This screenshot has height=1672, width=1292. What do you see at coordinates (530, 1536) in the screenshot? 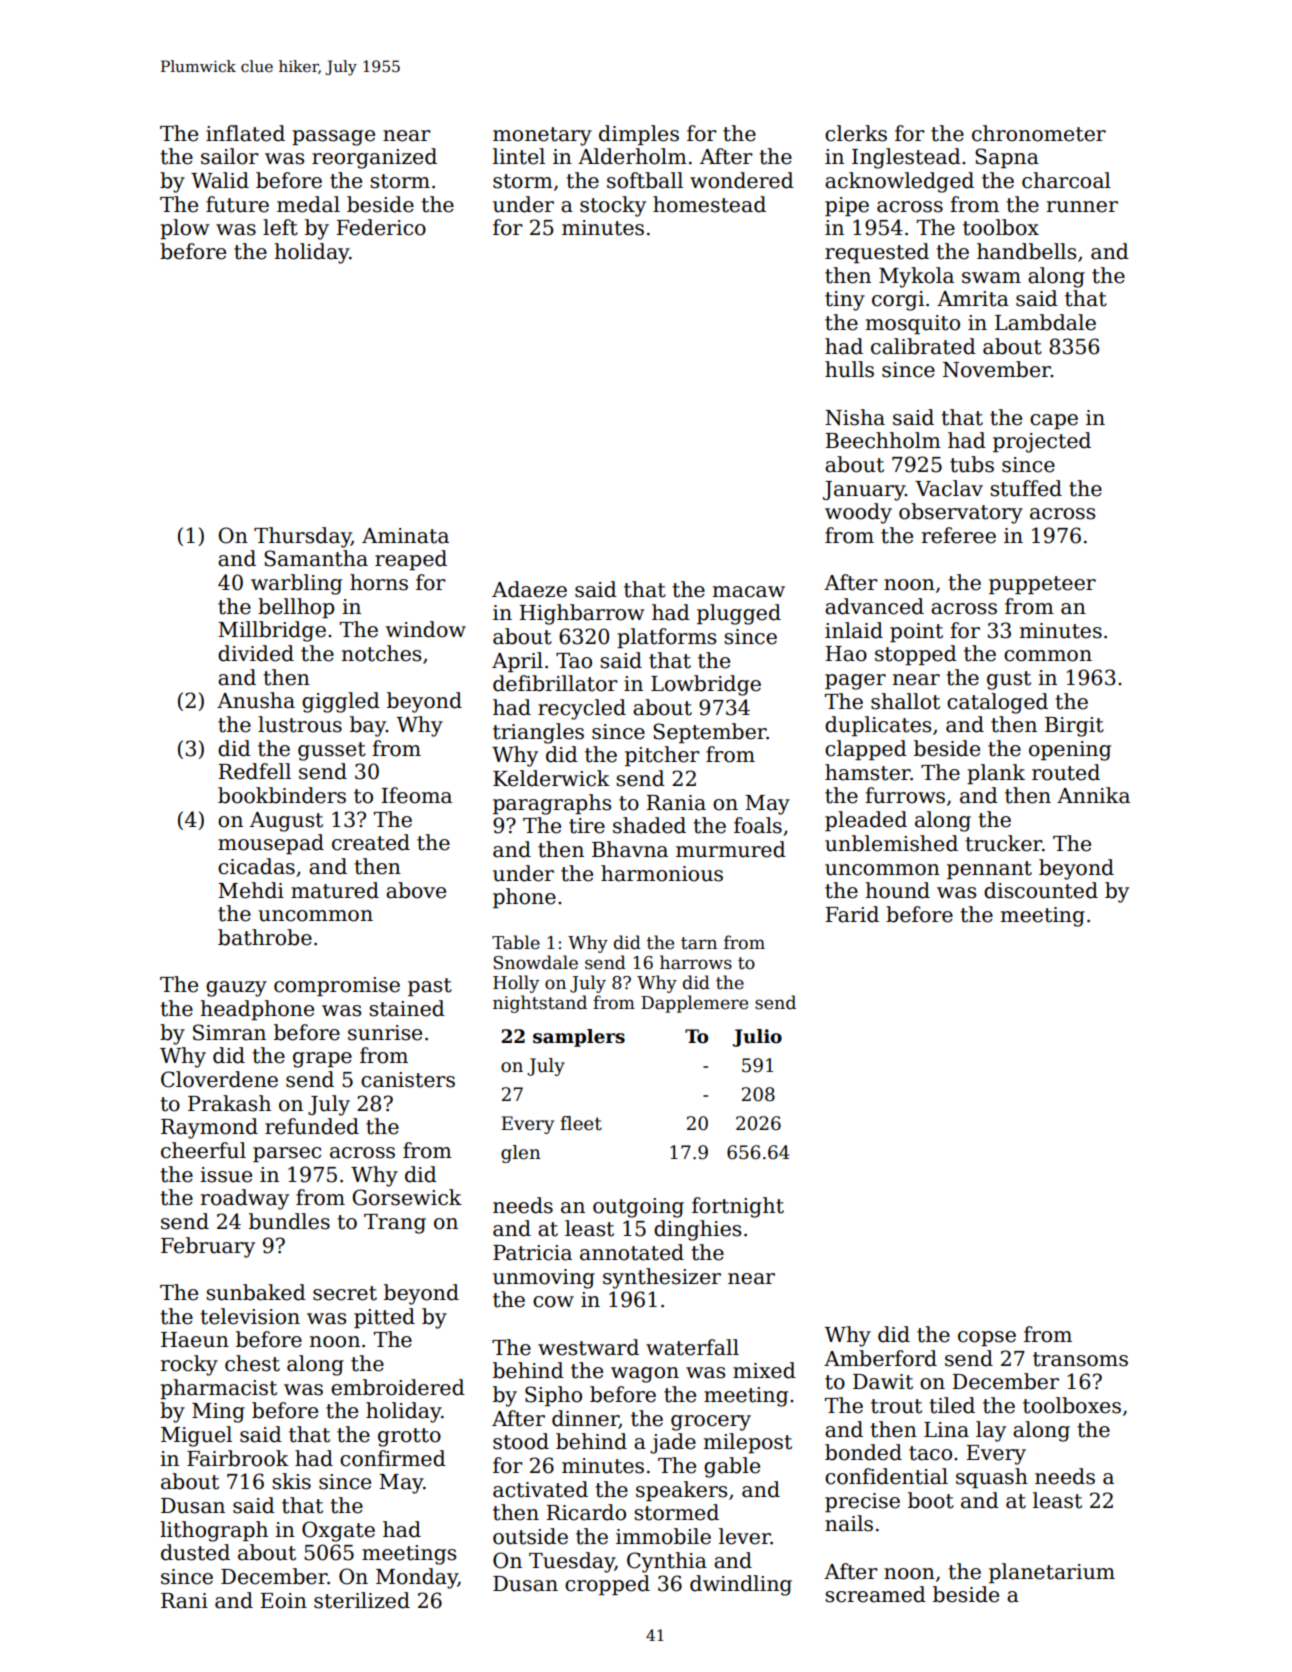
I see `outside` at bounding box center [530, 1536].
